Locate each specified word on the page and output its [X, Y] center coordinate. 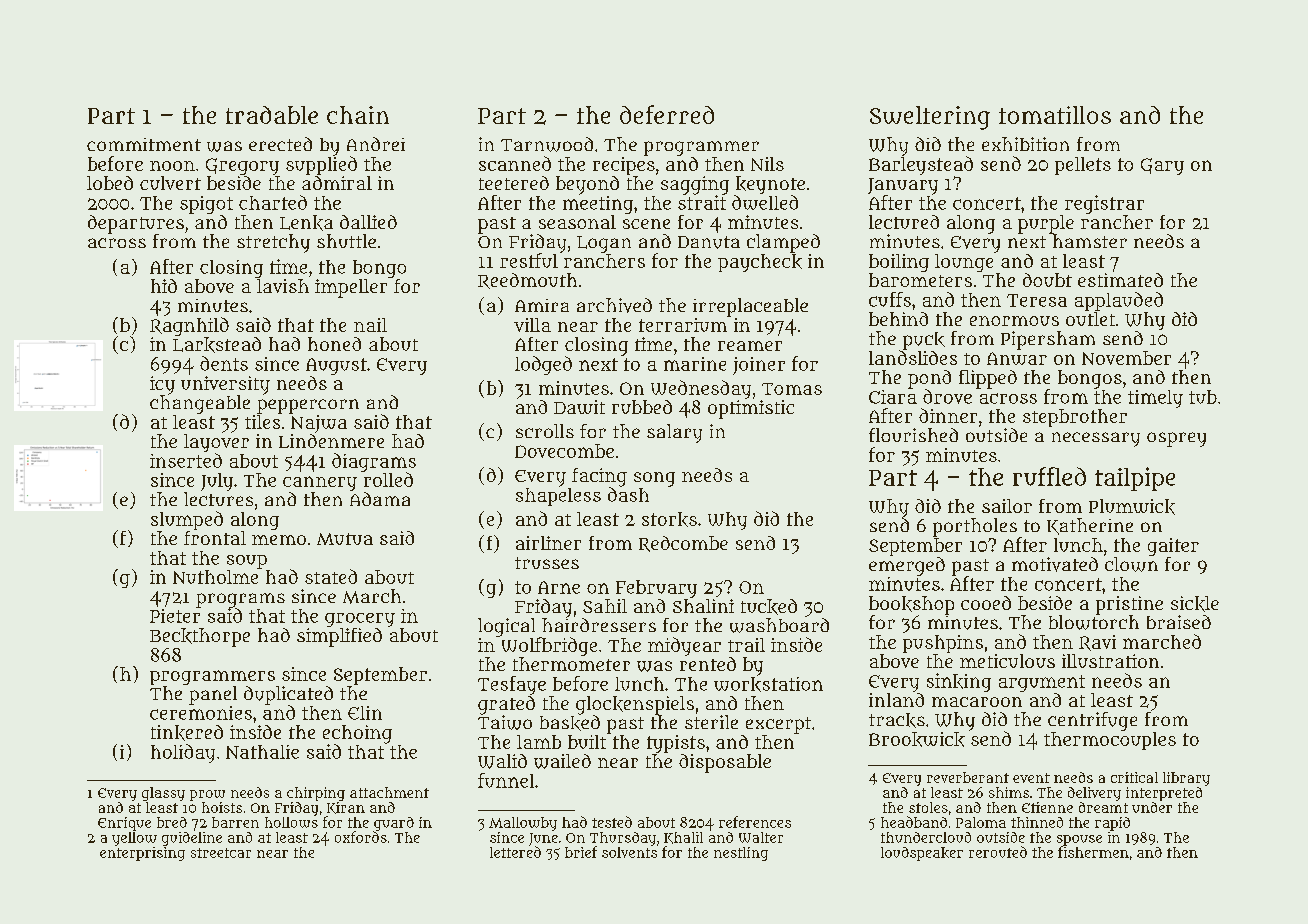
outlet [1090, 319]
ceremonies [201, 713]
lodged [543, 365]
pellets [1083, 166]
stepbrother [1075, 418]
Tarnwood [547, 144]
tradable [272, 115]
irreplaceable [750, 307]
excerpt [778, 725]
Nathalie [262, 752]
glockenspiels [635, 705]
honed [334, 344]
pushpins [943, 644]
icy [162, 385]
